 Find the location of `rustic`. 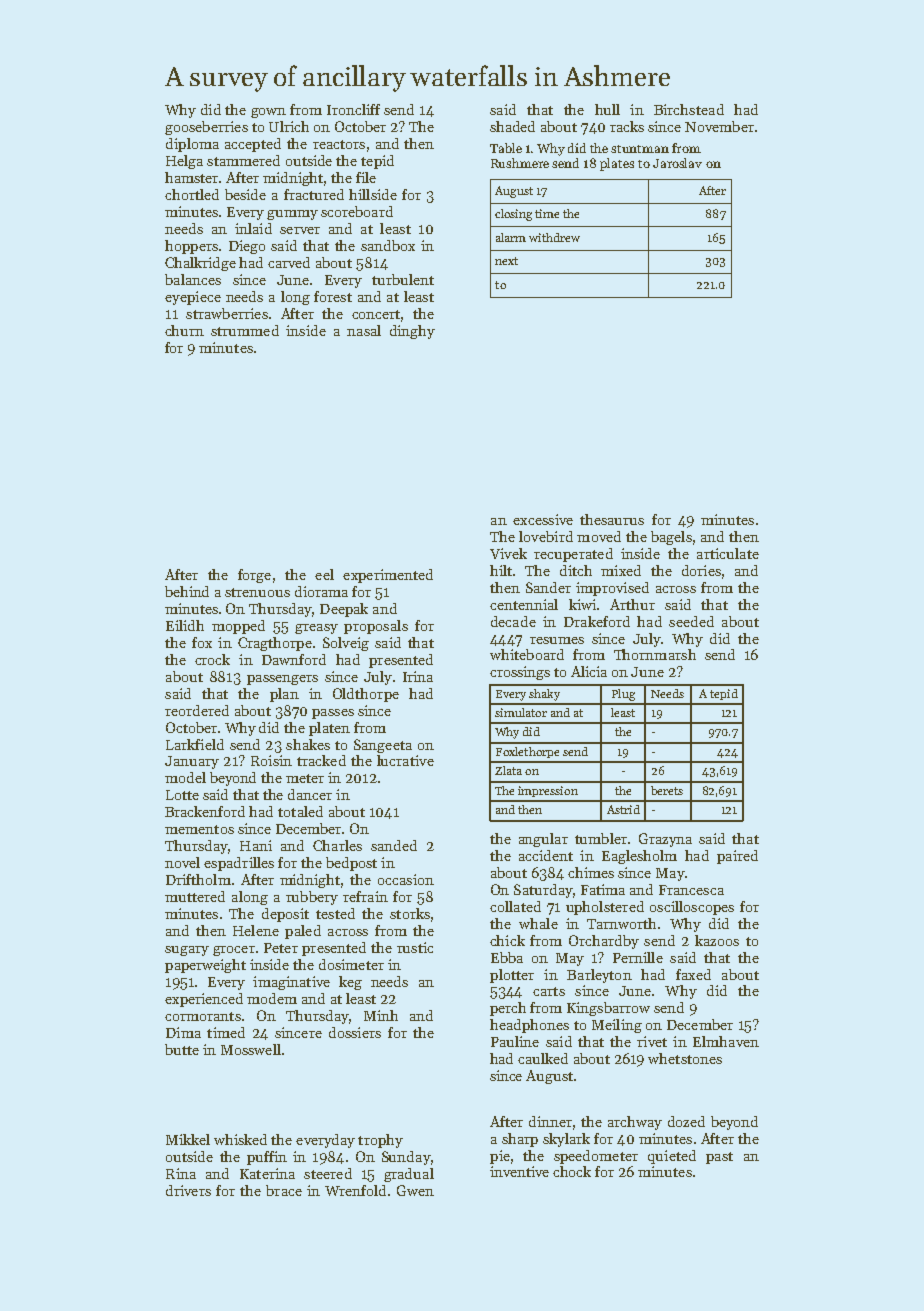

rustic is located at coordinates (415, 947).
